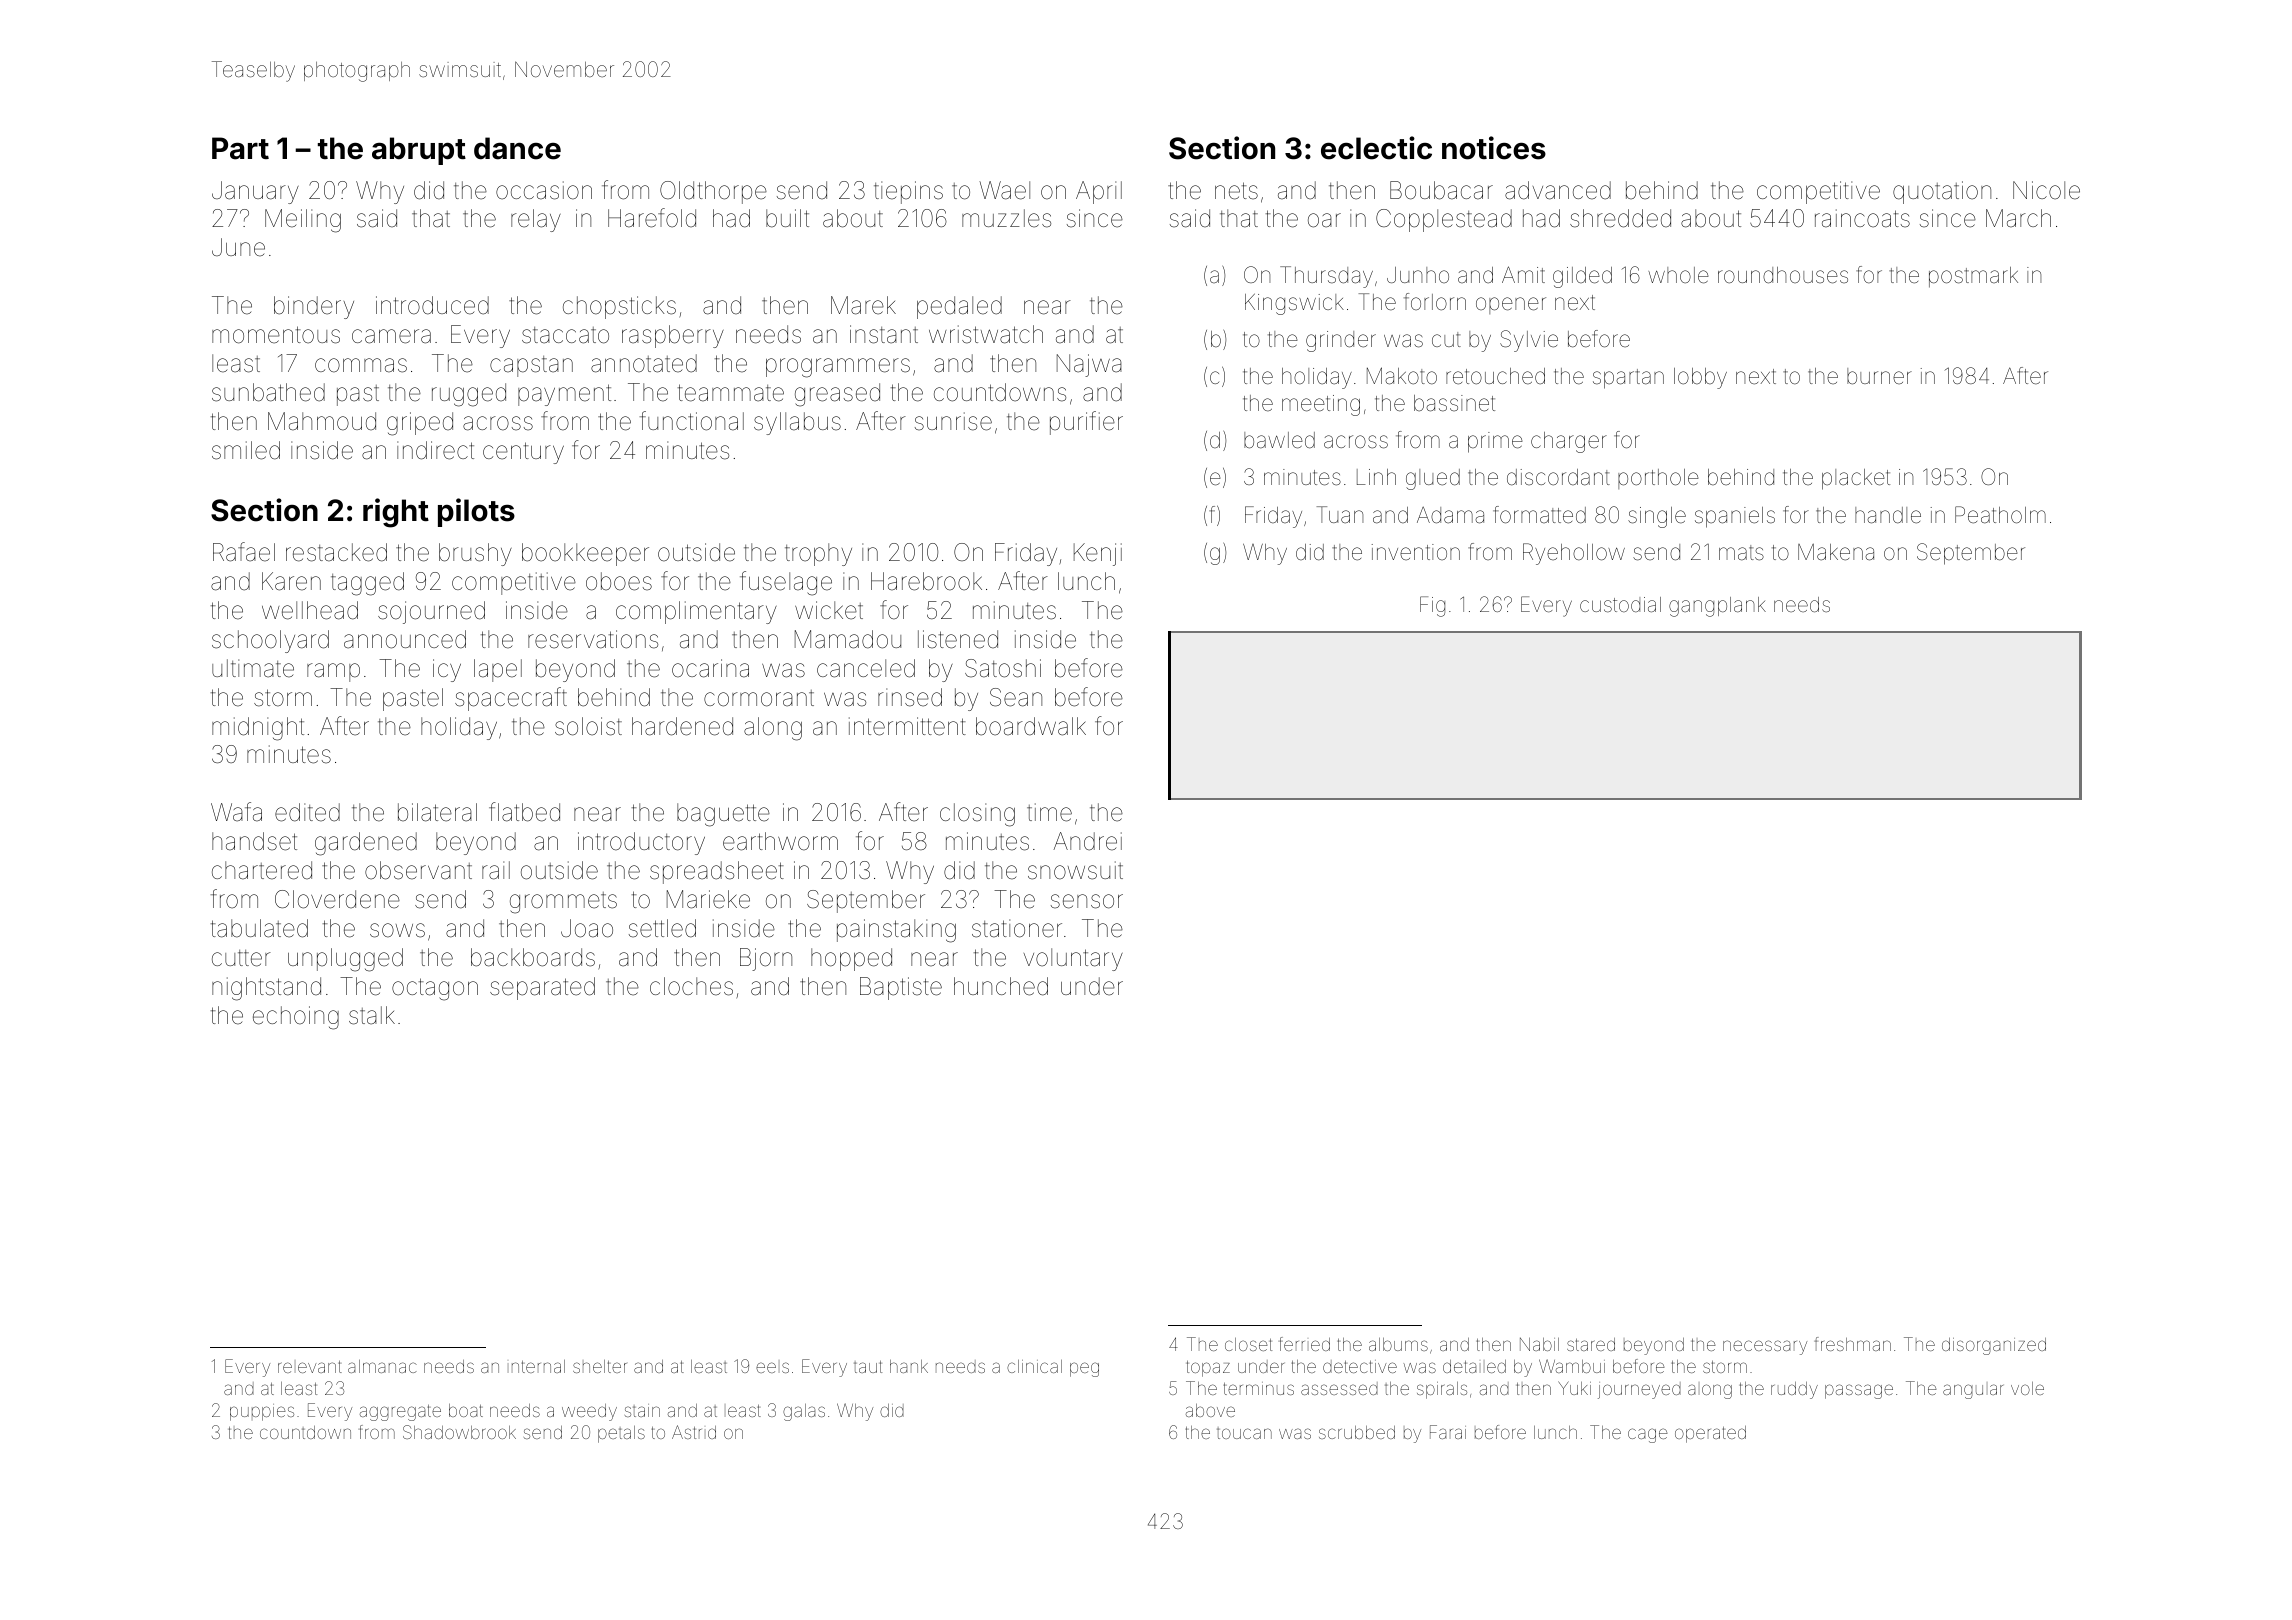 Image resolution: width=2292 pixels, height=1620 pixels. Describe the element at coordinates (1049, 812) in the document. I see `time` at that location.
